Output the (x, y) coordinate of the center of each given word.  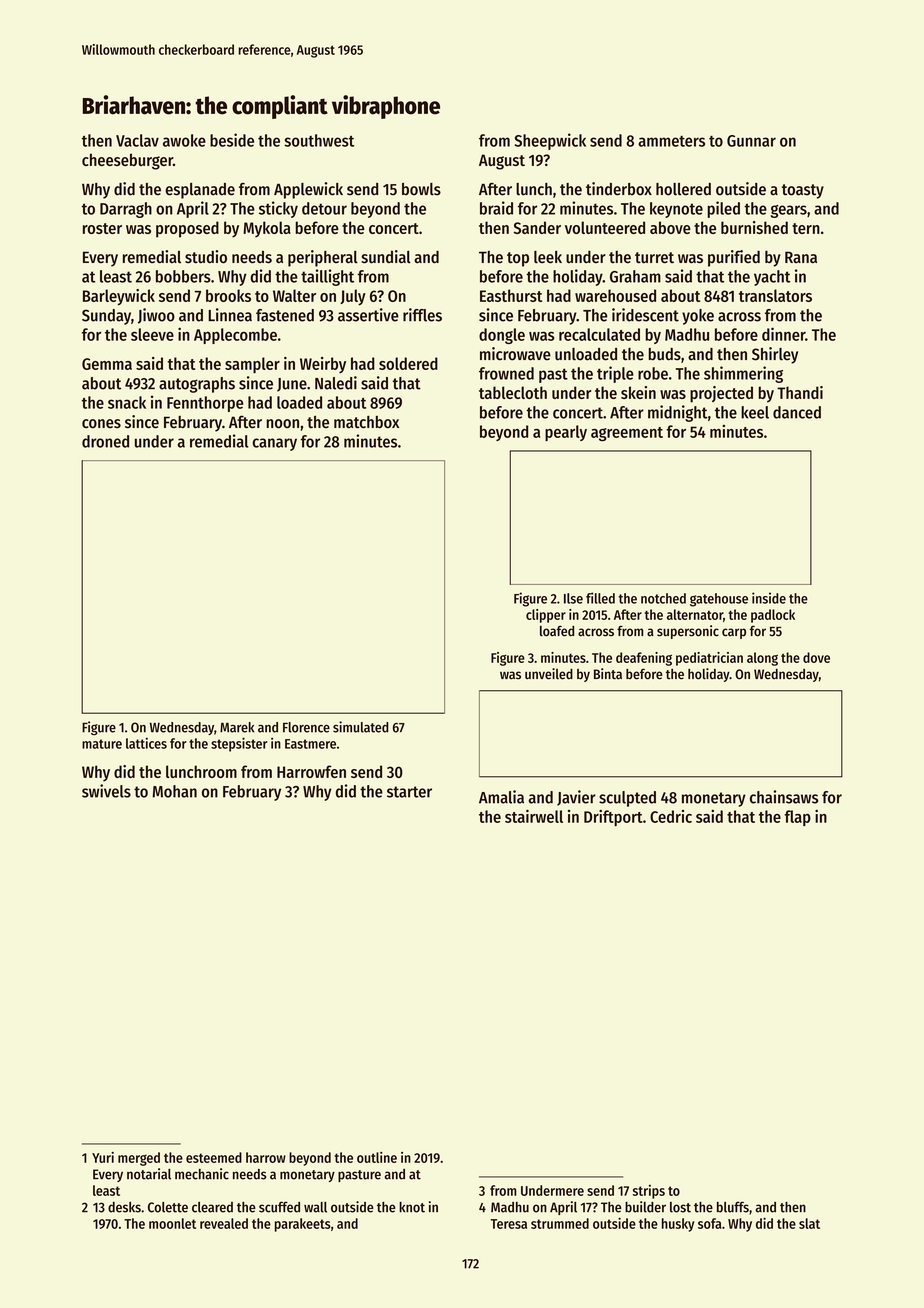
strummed (560, 1223)
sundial (386, 257)
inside (769, 598)
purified (734, 258)
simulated (361, 727)
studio (206, 256)
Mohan (174, 791)
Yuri (103, 1157)
